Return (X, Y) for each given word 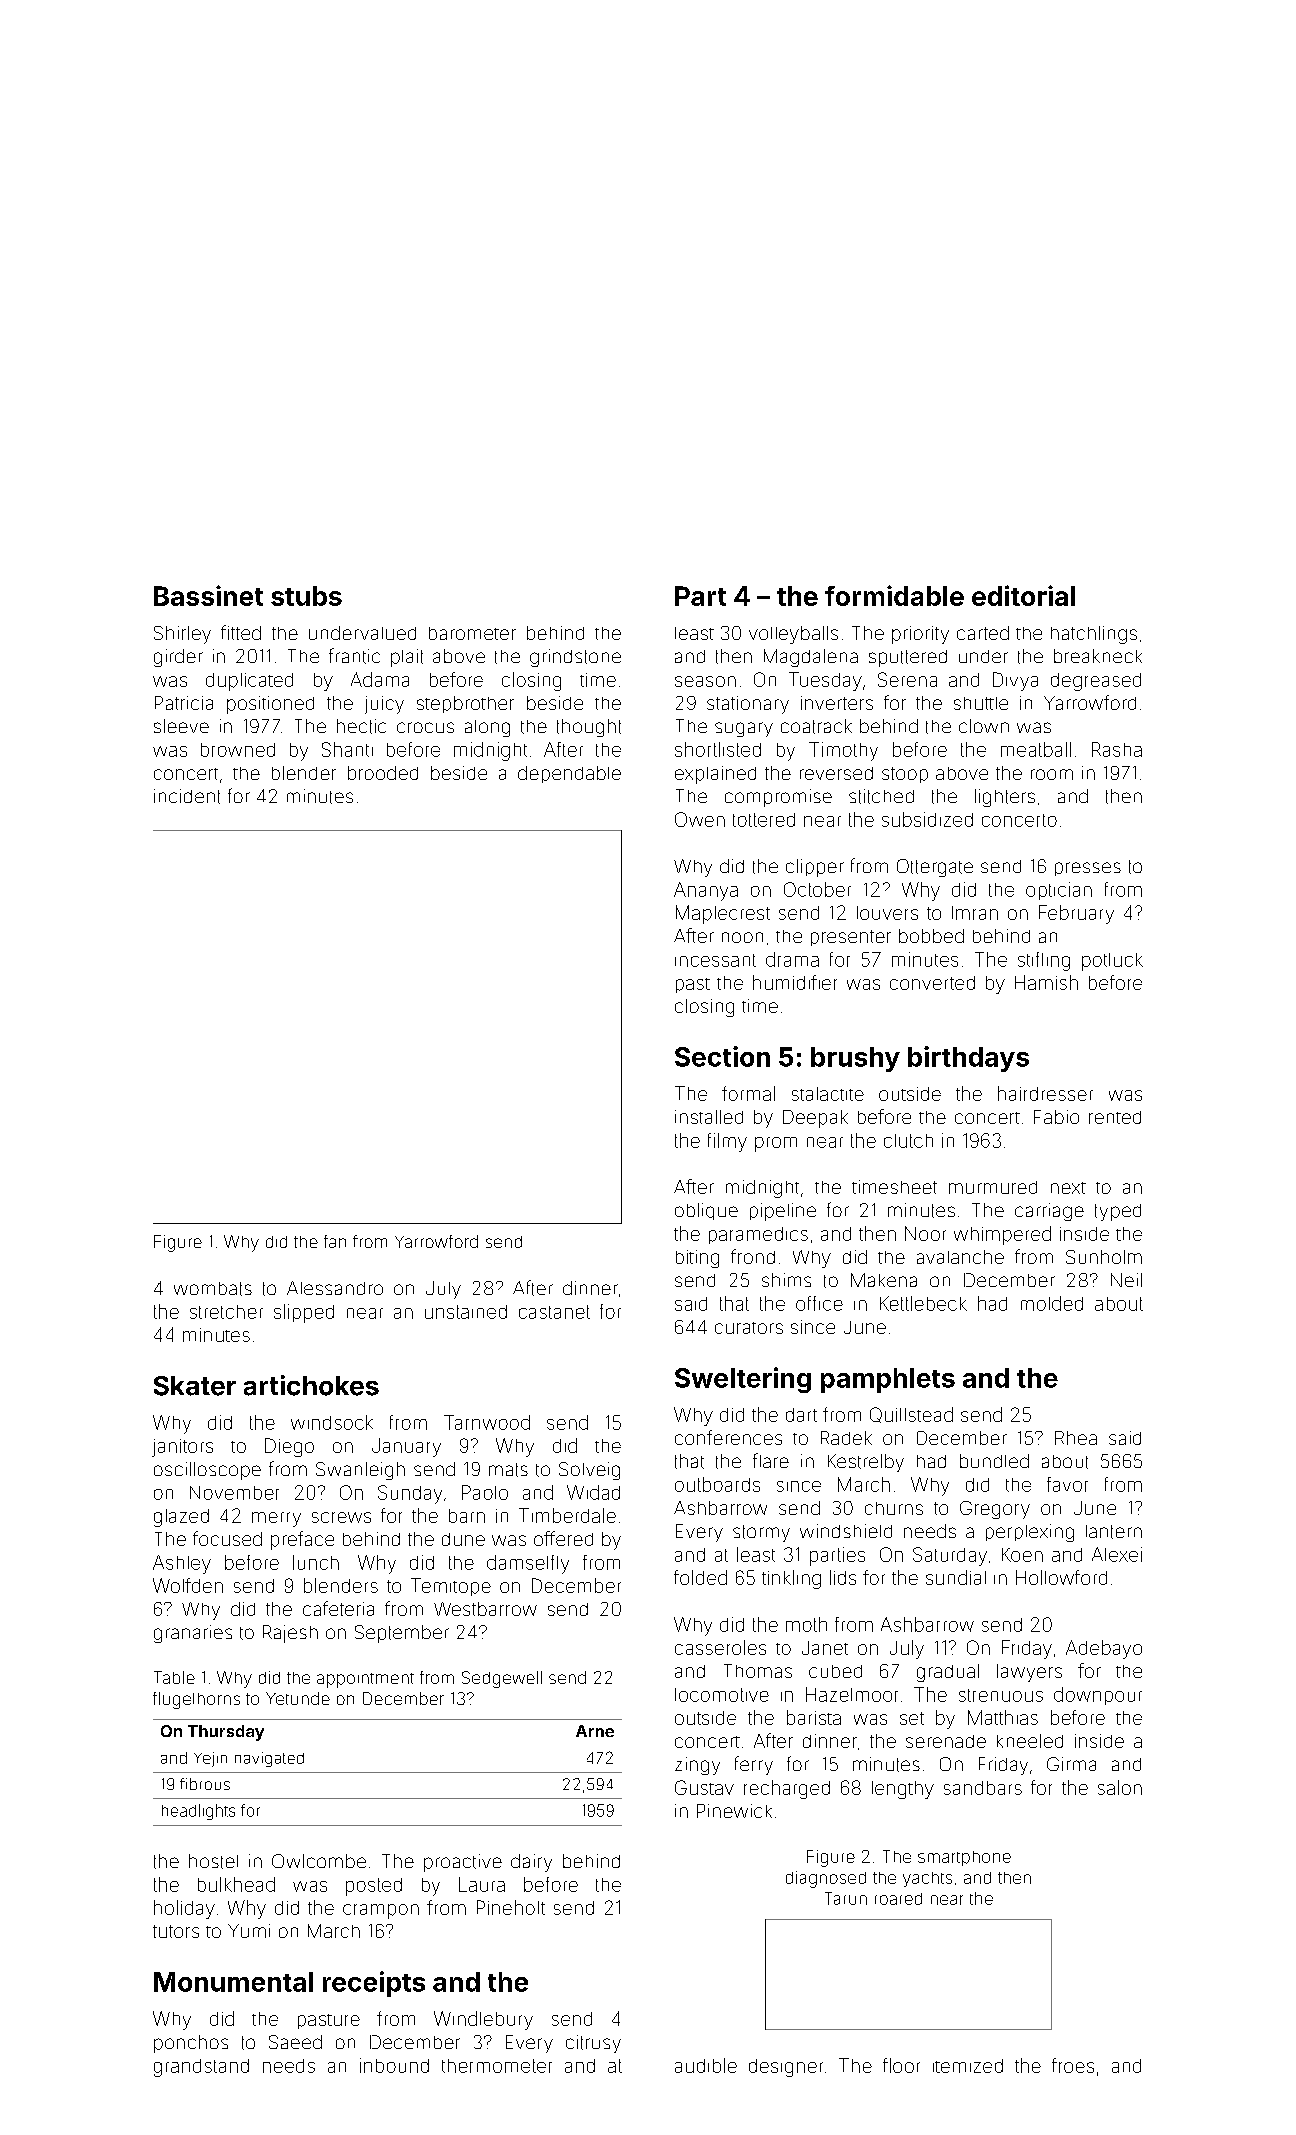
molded (1052, 1303)
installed (709, 1117)
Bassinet (208, 595)
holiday (184, 1909)
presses (1088, 869)
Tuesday (825, 681)
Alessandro (335, 1288)
